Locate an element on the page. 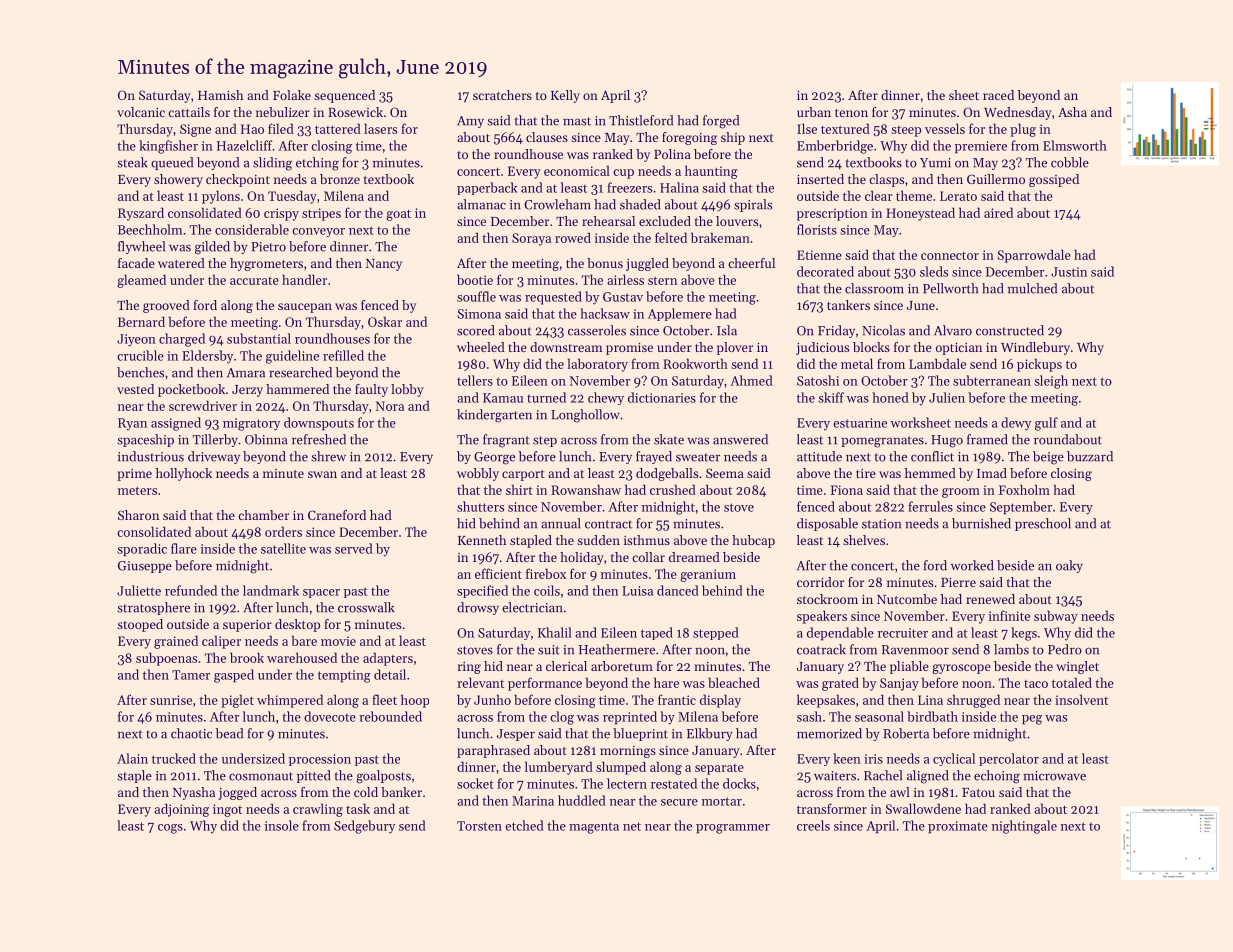  suit is located at coordinates (549, 650).
